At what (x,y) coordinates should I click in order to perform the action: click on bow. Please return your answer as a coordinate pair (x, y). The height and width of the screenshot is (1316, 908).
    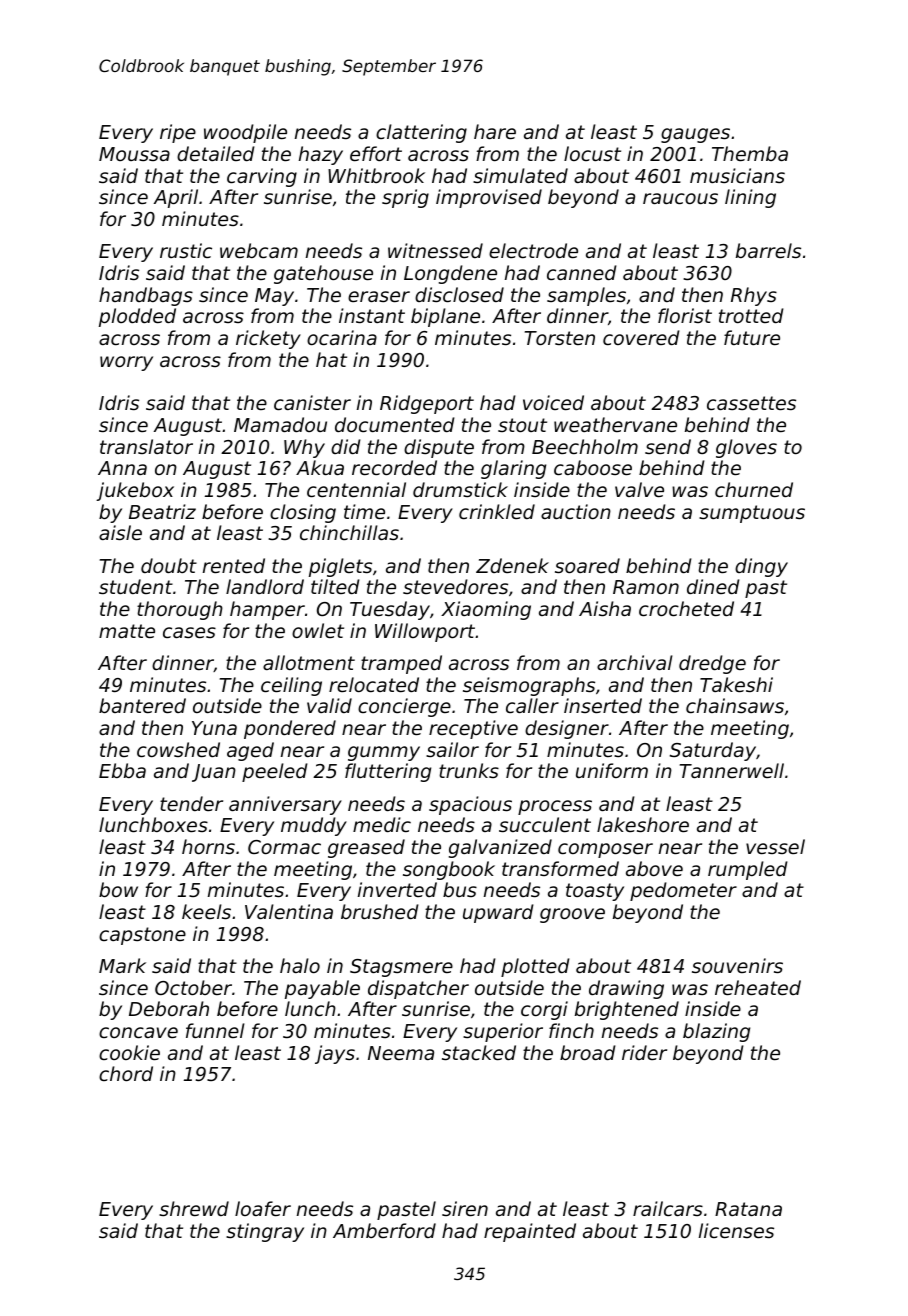
    Looking at the image, I should click on (118, 889).
